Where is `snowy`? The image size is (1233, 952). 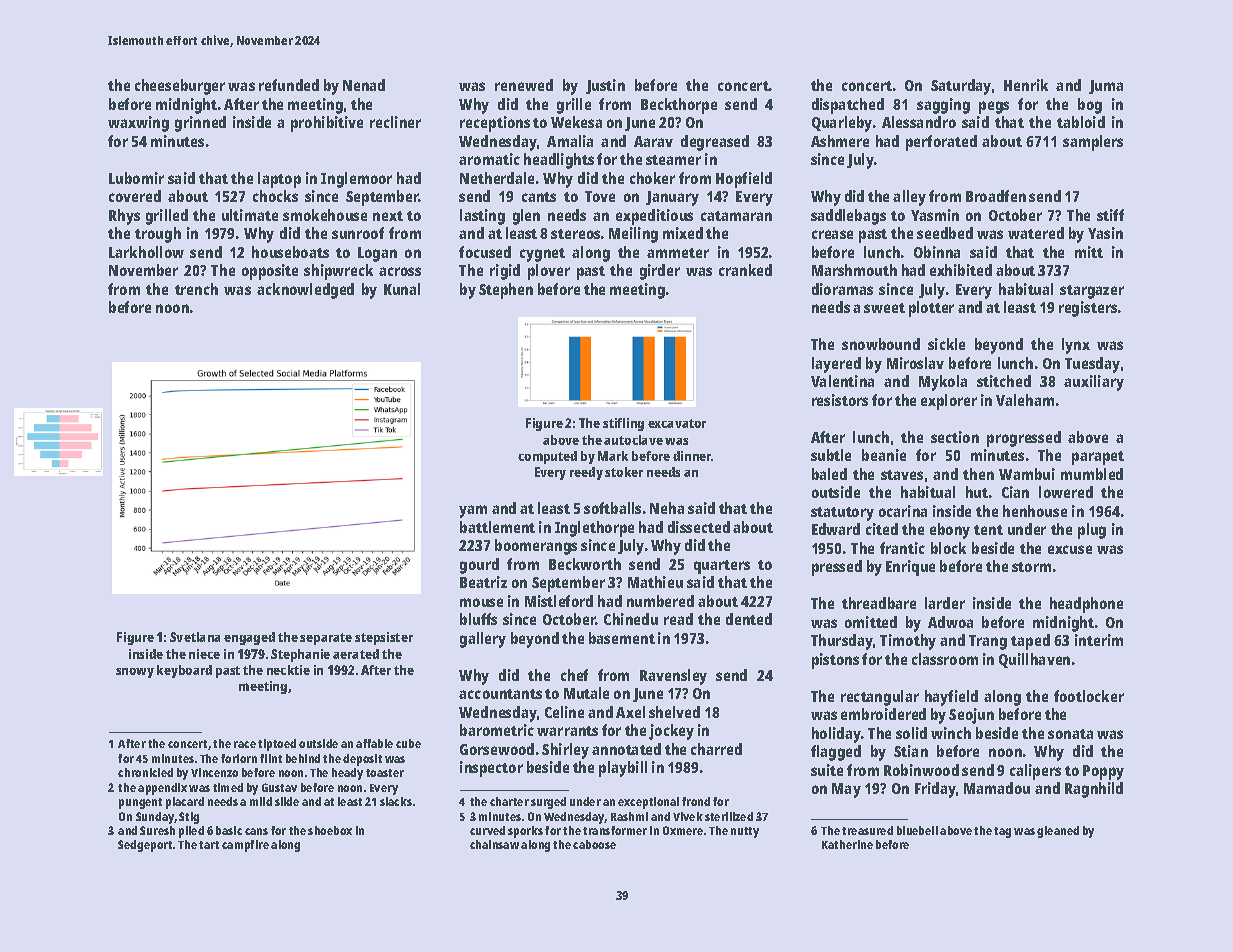 snowy is located at coordinates (135, 673).
